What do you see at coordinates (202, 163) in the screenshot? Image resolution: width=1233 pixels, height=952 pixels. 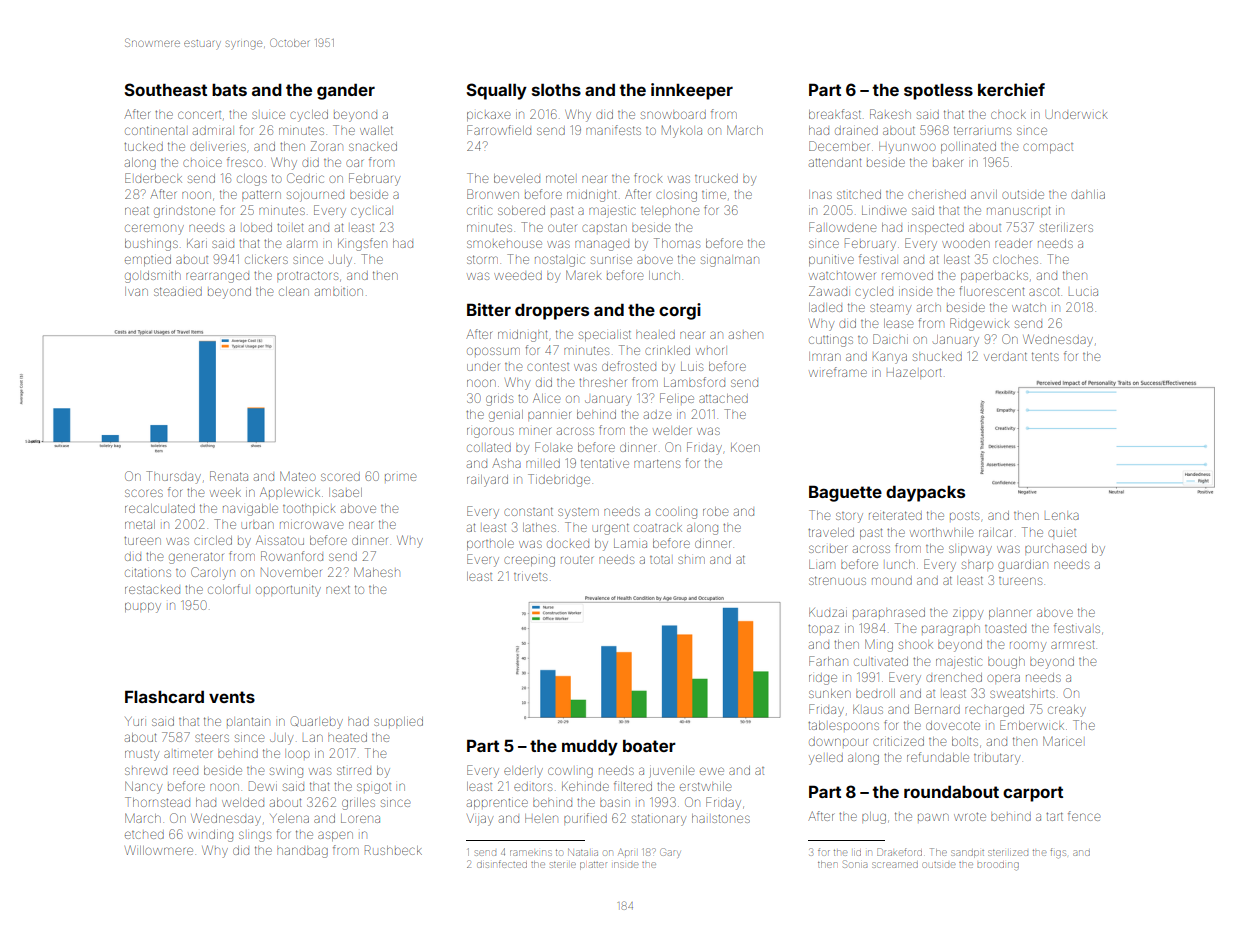 I see `choice` at bounding box center [202, 163].
